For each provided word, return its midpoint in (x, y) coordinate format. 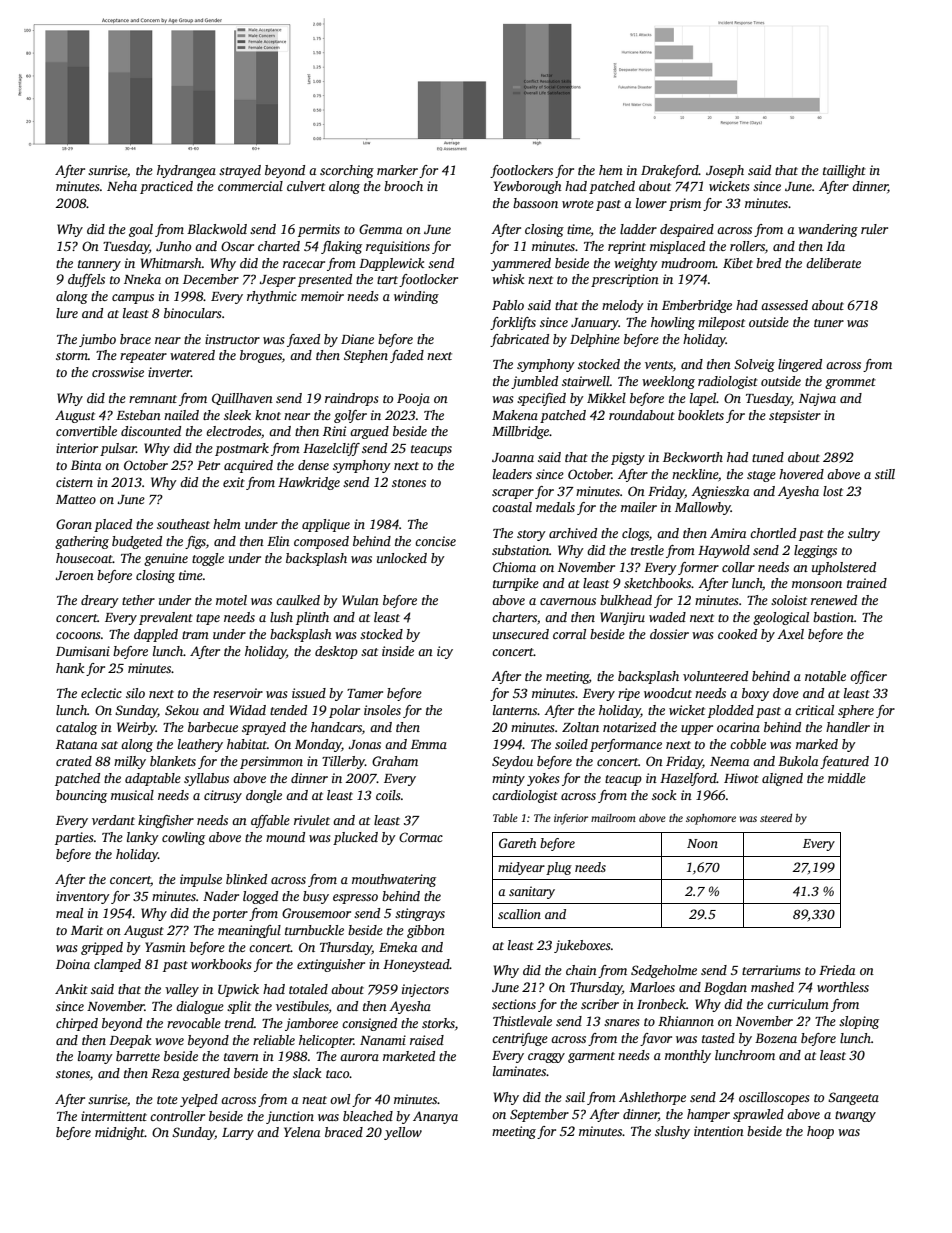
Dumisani (83, 651)
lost (833, 491)
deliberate (833, 263)
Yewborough (527, 187)
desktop (336, 652)
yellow (403, 1133)
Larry (238, 1134)
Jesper (277, 281)
